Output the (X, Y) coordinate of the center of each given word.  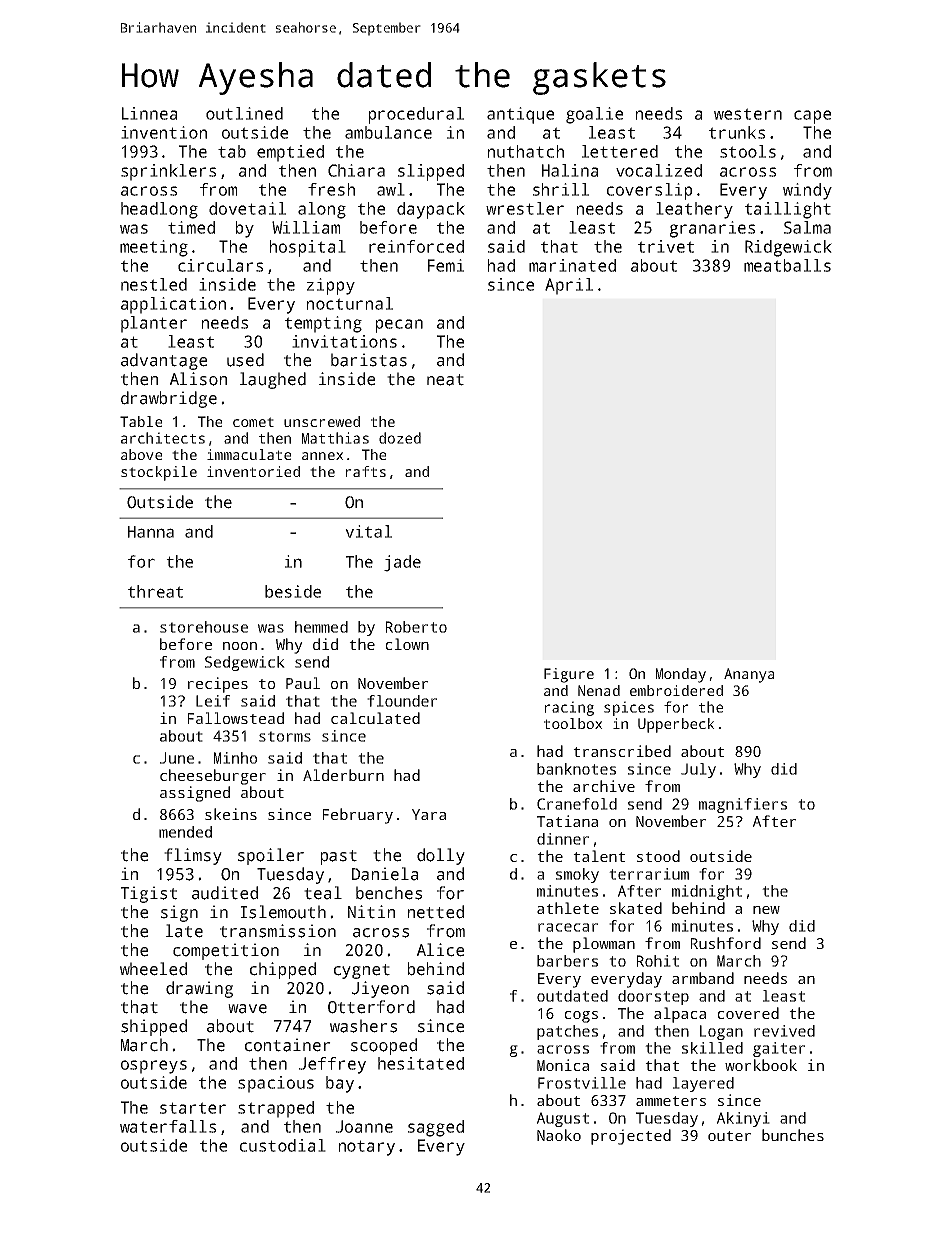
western (748, 114)
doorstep (653, 997)
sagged (436, 1128)
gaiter (779, 1049)
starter (193, 1108)
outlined (244, 113)
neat (445, 380)
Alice (440, 950)
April (569, 286)
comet (253, 422)
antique (520, 115)
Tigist (149, 894)
